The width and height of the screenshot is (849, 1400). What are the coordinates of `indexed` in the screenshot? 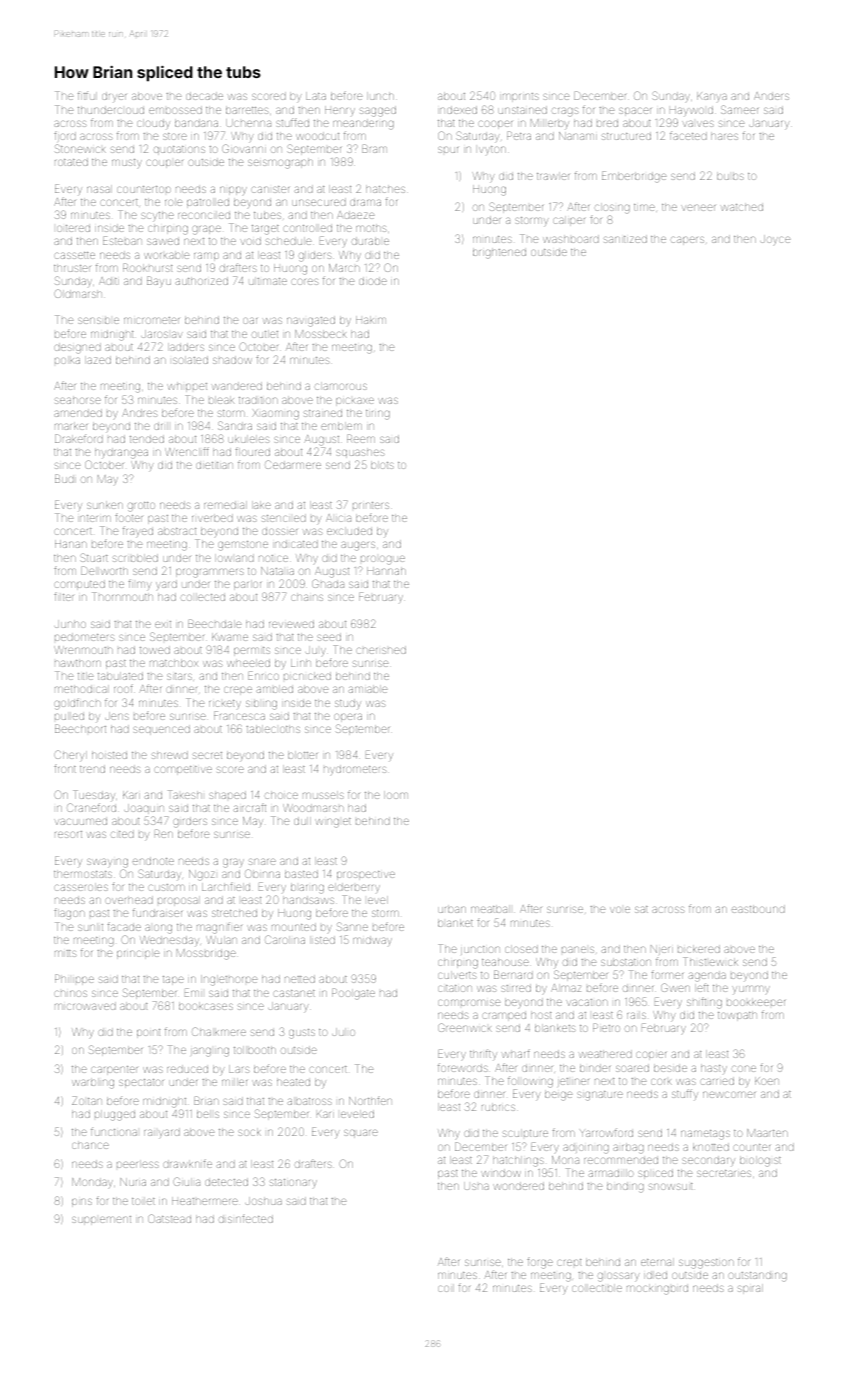 It's located at (457, 110).
